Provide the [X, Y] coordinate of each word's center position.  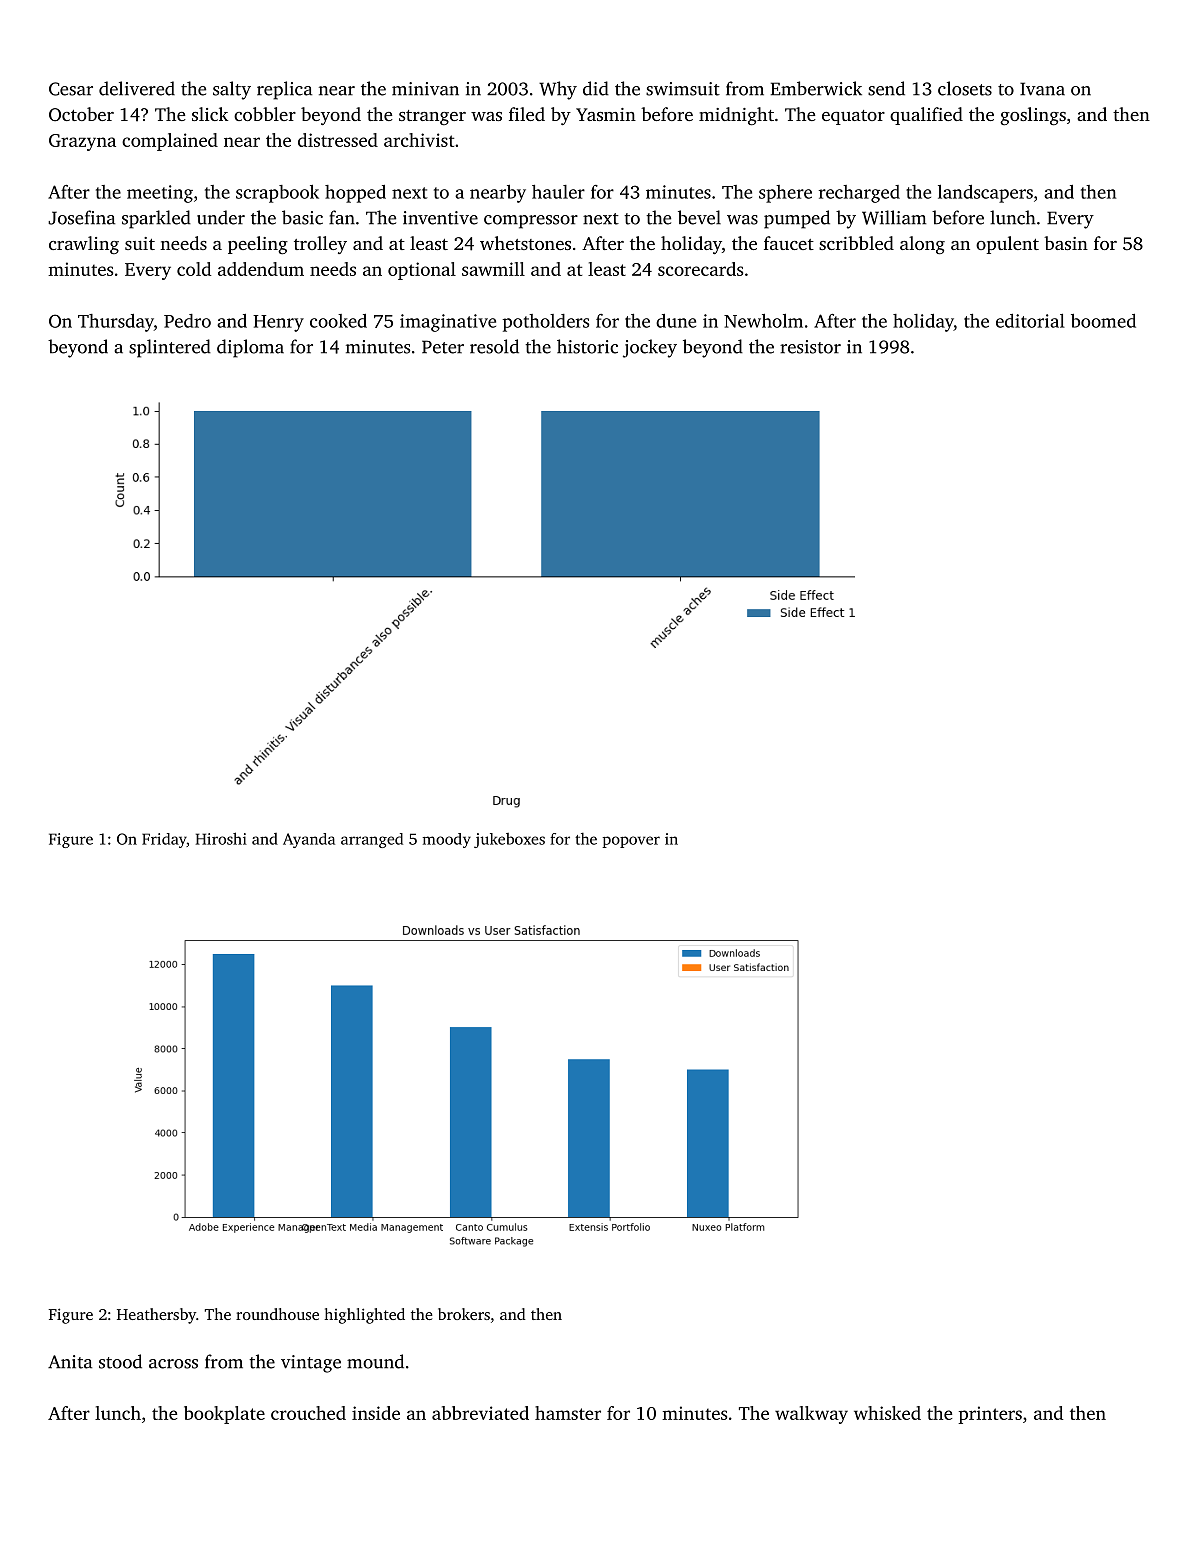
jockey [650, 348]
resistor [810, 347]
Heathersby [156, 1316]
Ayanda [309, 840]
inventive [440, 218]
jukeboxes [509, 840]
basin [1066, 243]
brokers [464, 1314]
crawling [84, 245]
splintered [170, 348]
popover [631, 842]
